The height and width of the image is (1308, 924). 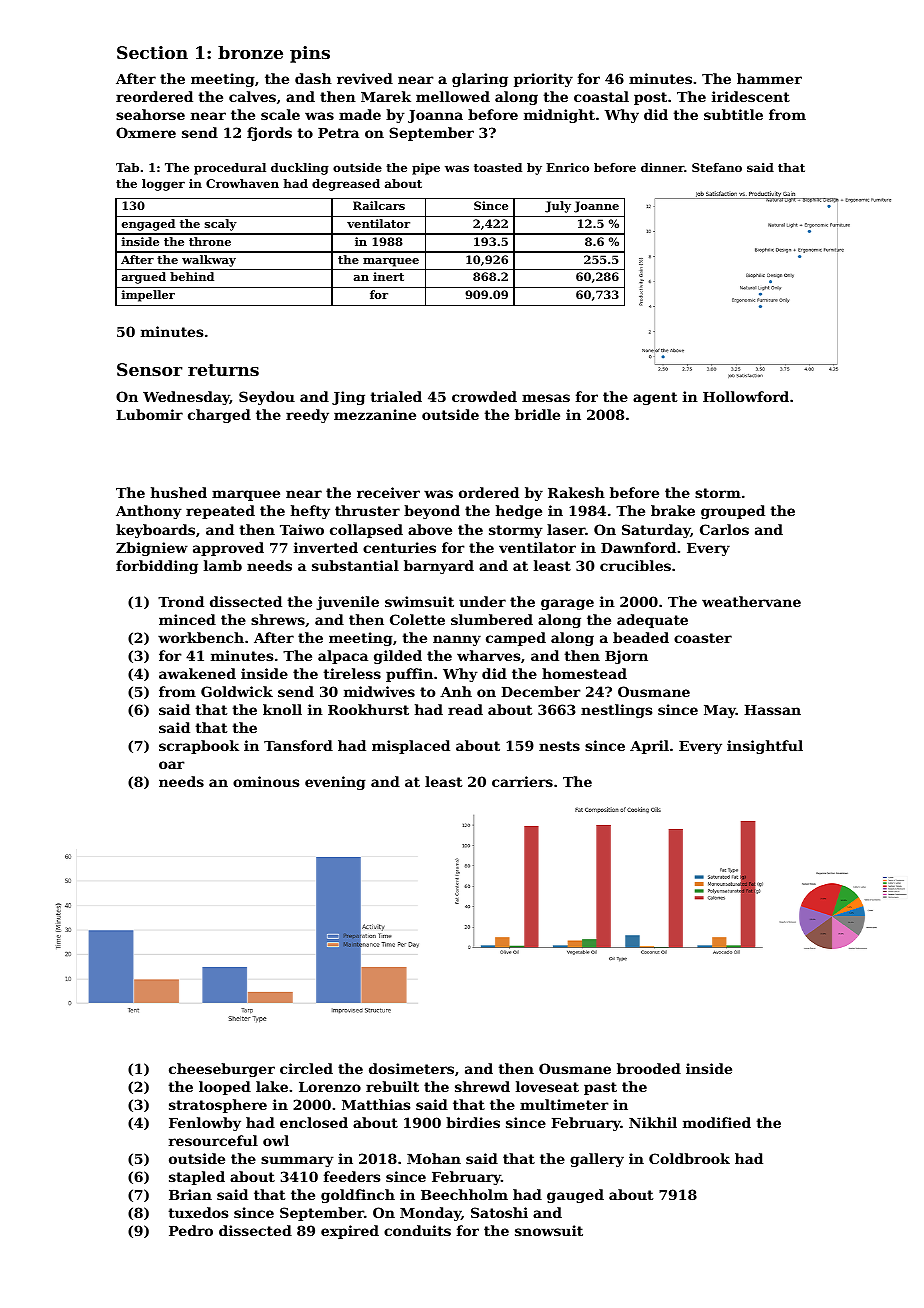 What do you see at coordinates (522, 781) in the image?
I see `carriers` at bounding box center [522, 781].
